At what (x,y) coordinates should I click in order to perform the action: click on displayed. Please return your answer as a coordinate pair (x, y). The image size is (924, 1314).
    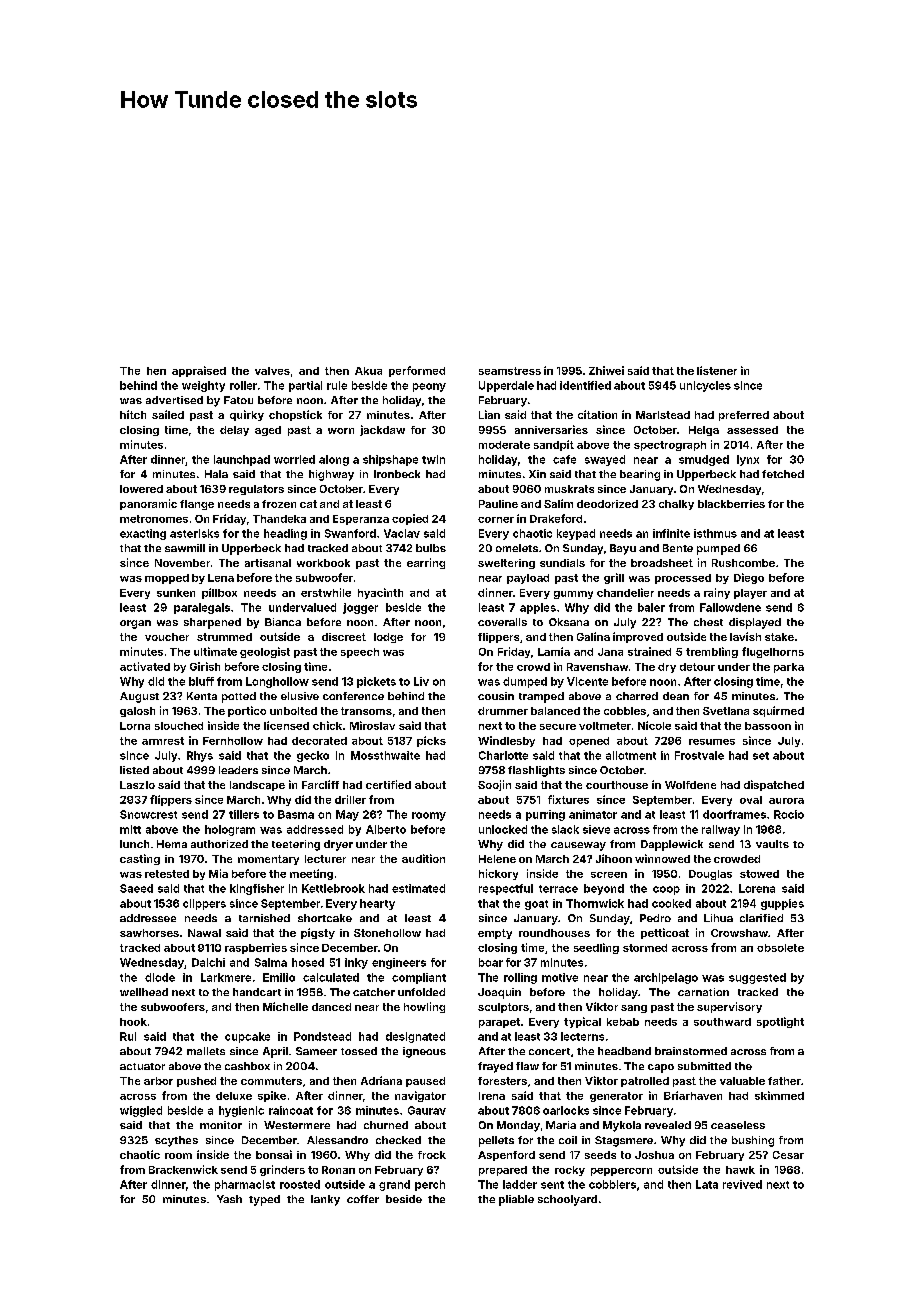
    Looking at the image, I should click on (755, 623).
